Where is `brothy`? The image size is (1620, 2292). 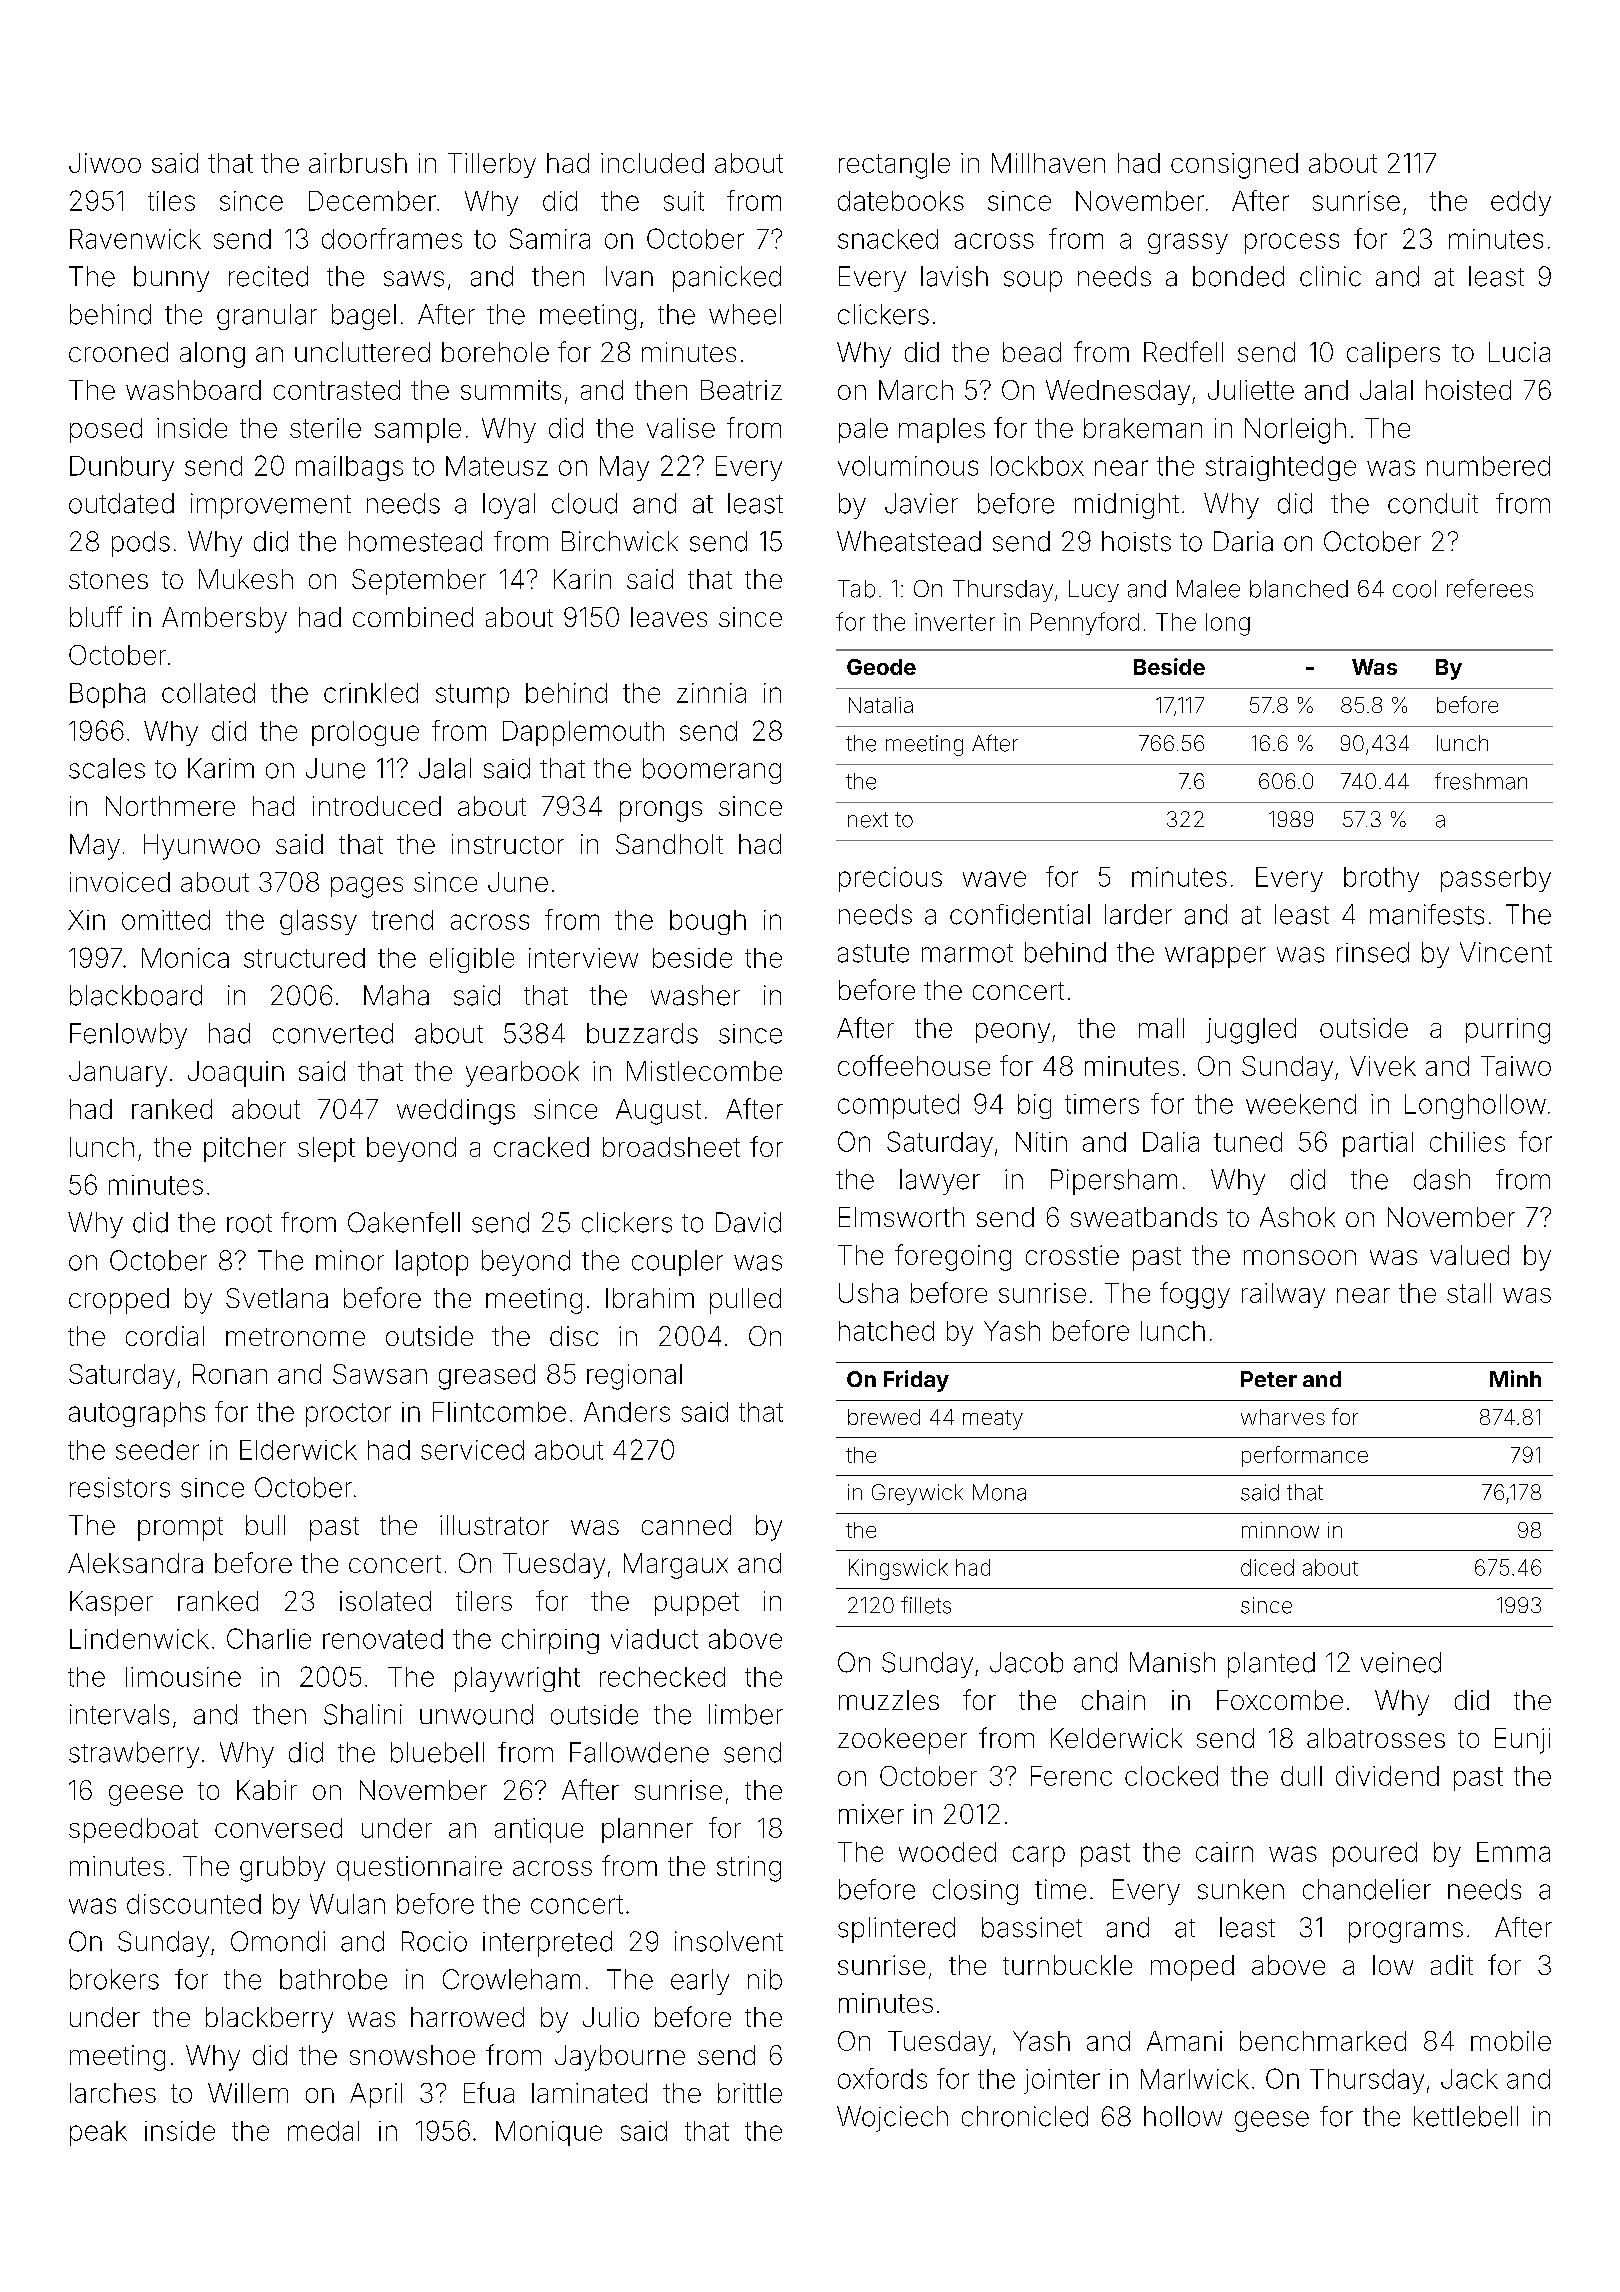 brothy is located at coordinates (1381, 879).
